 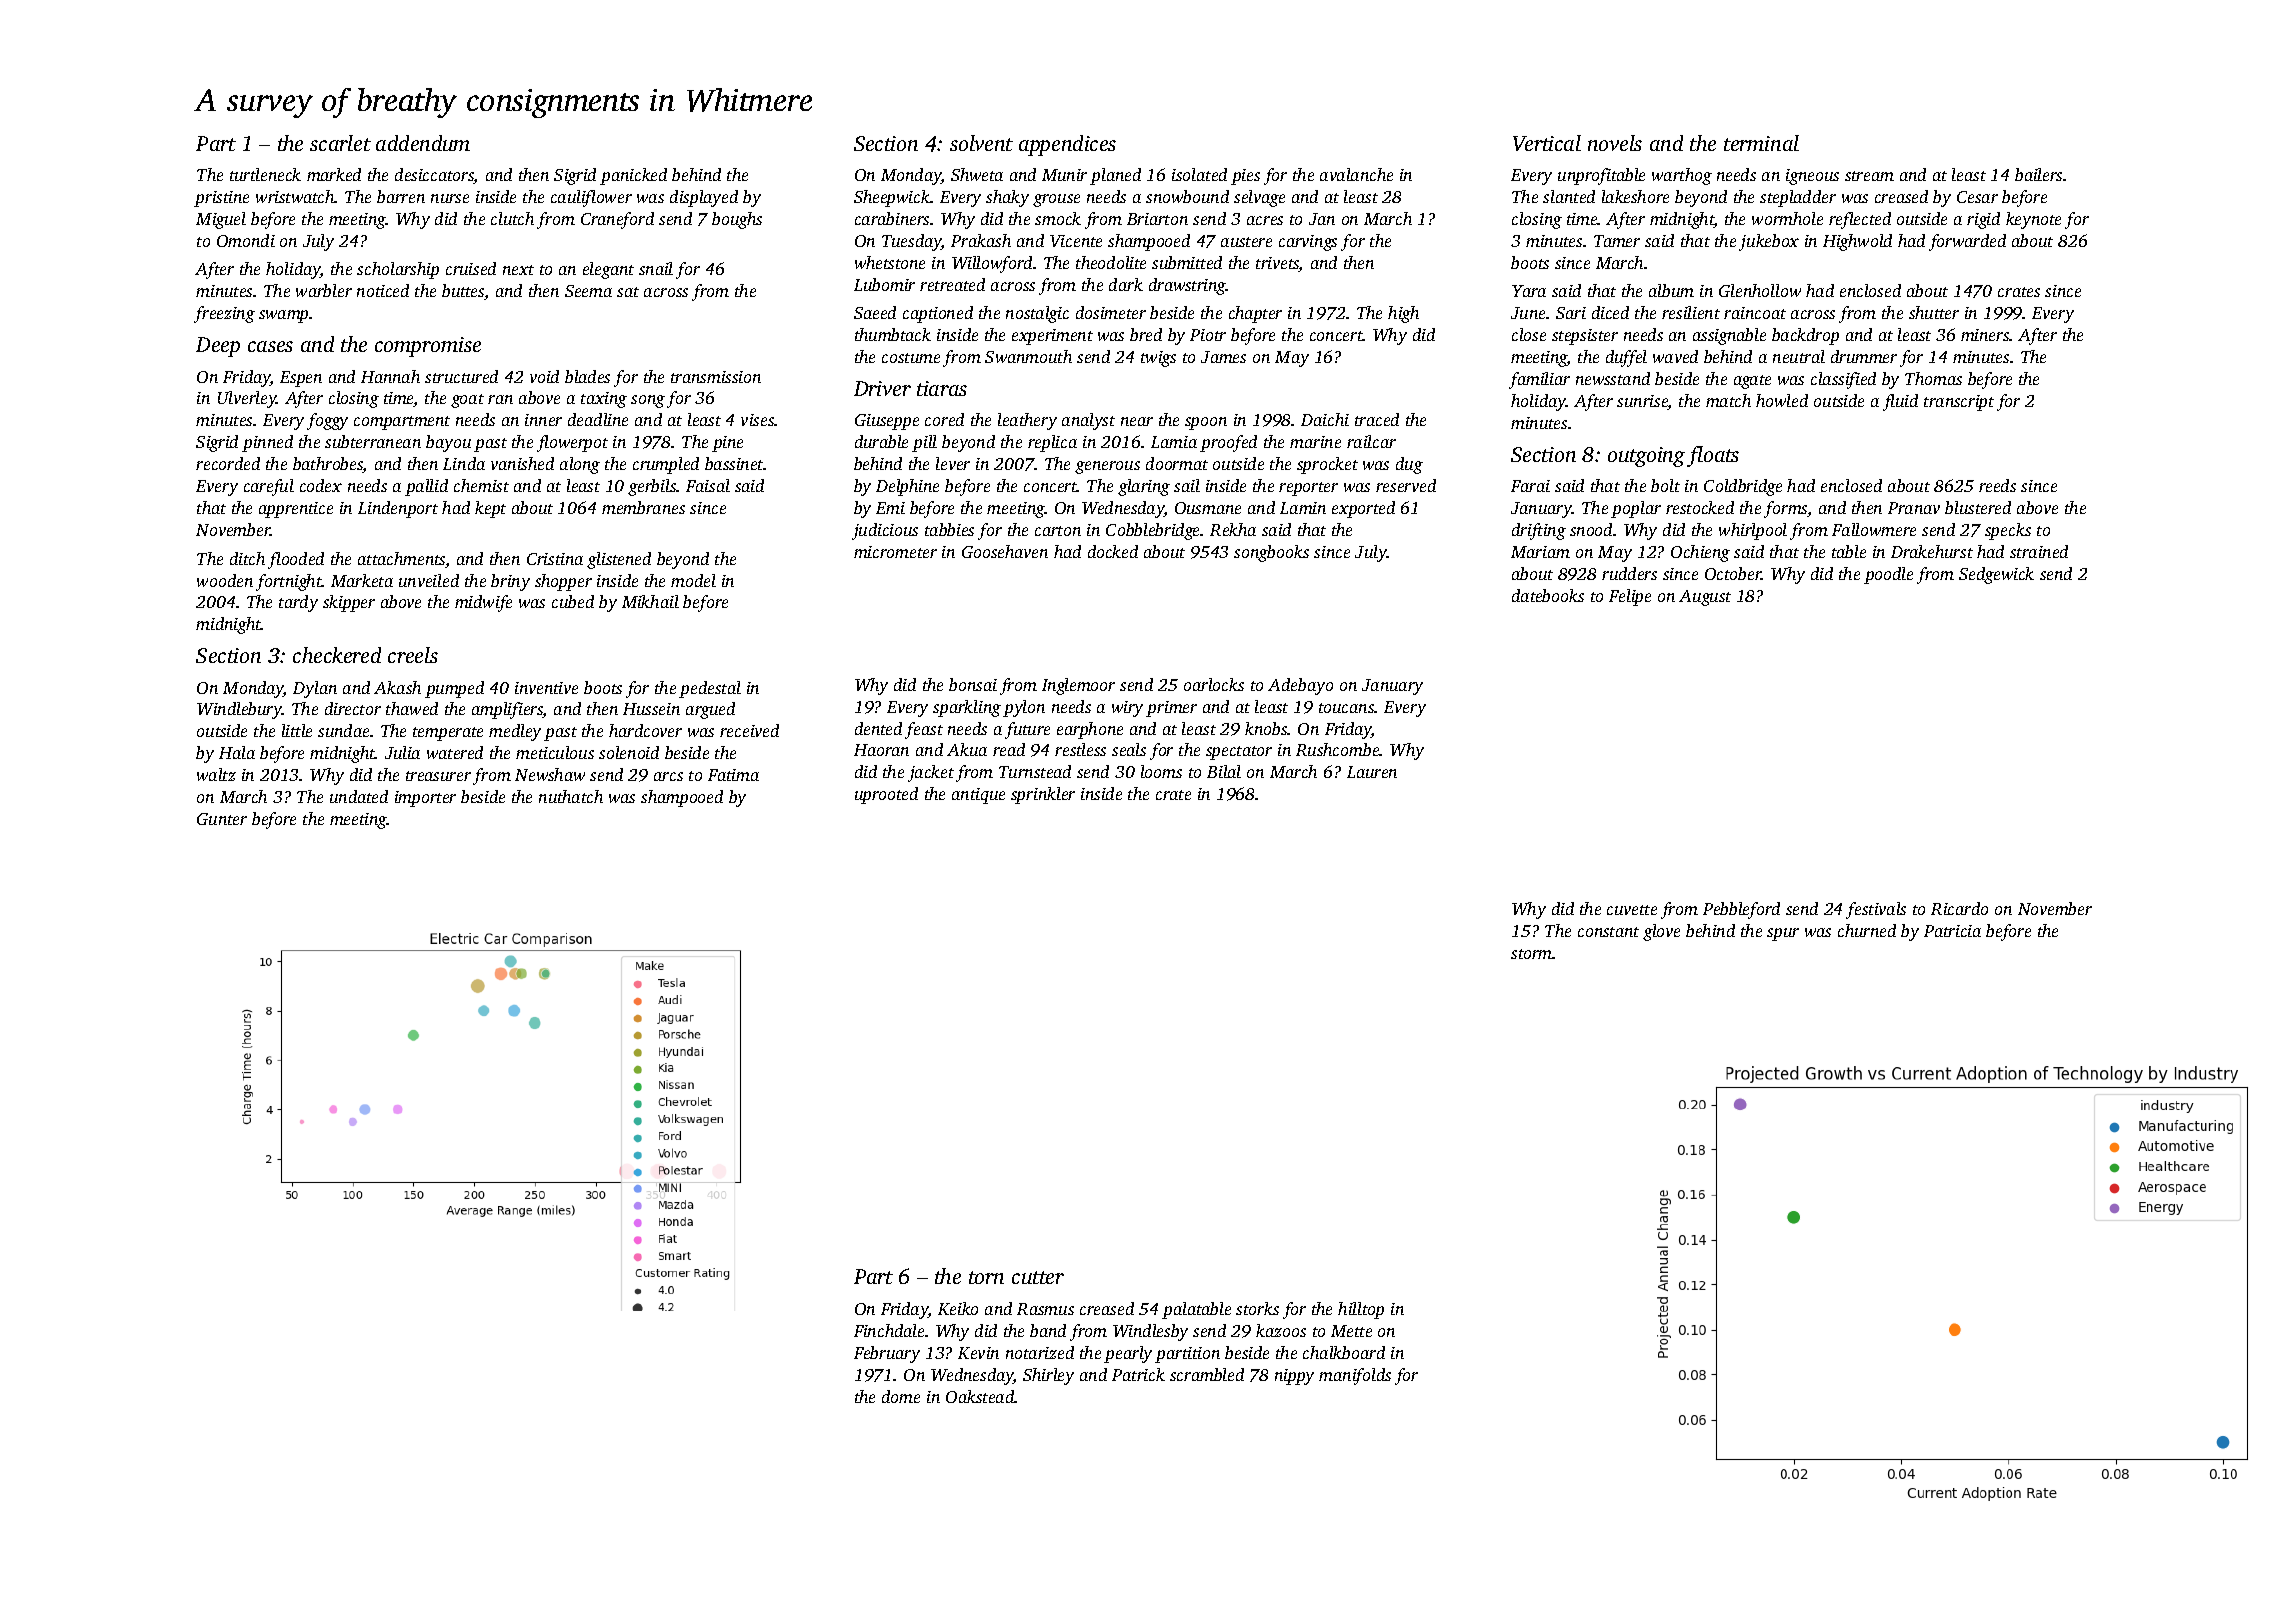 What do you see at coordinates (889, 1330) in the document?
I see `Finchdale` at bounding box center [889, 1330].
